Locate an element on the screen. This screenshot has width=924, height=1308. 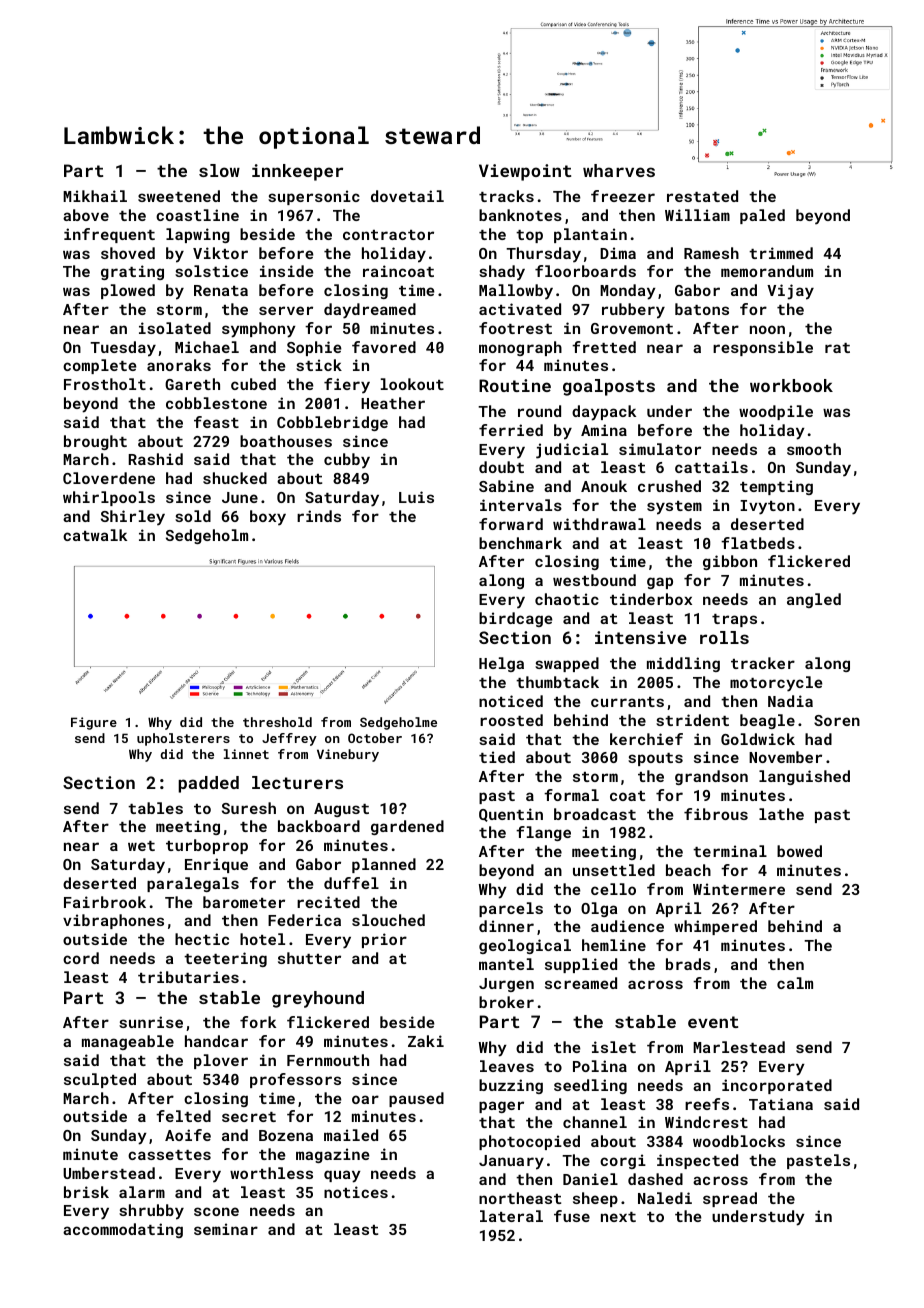
responsible is located at coordinates (763, 348).
